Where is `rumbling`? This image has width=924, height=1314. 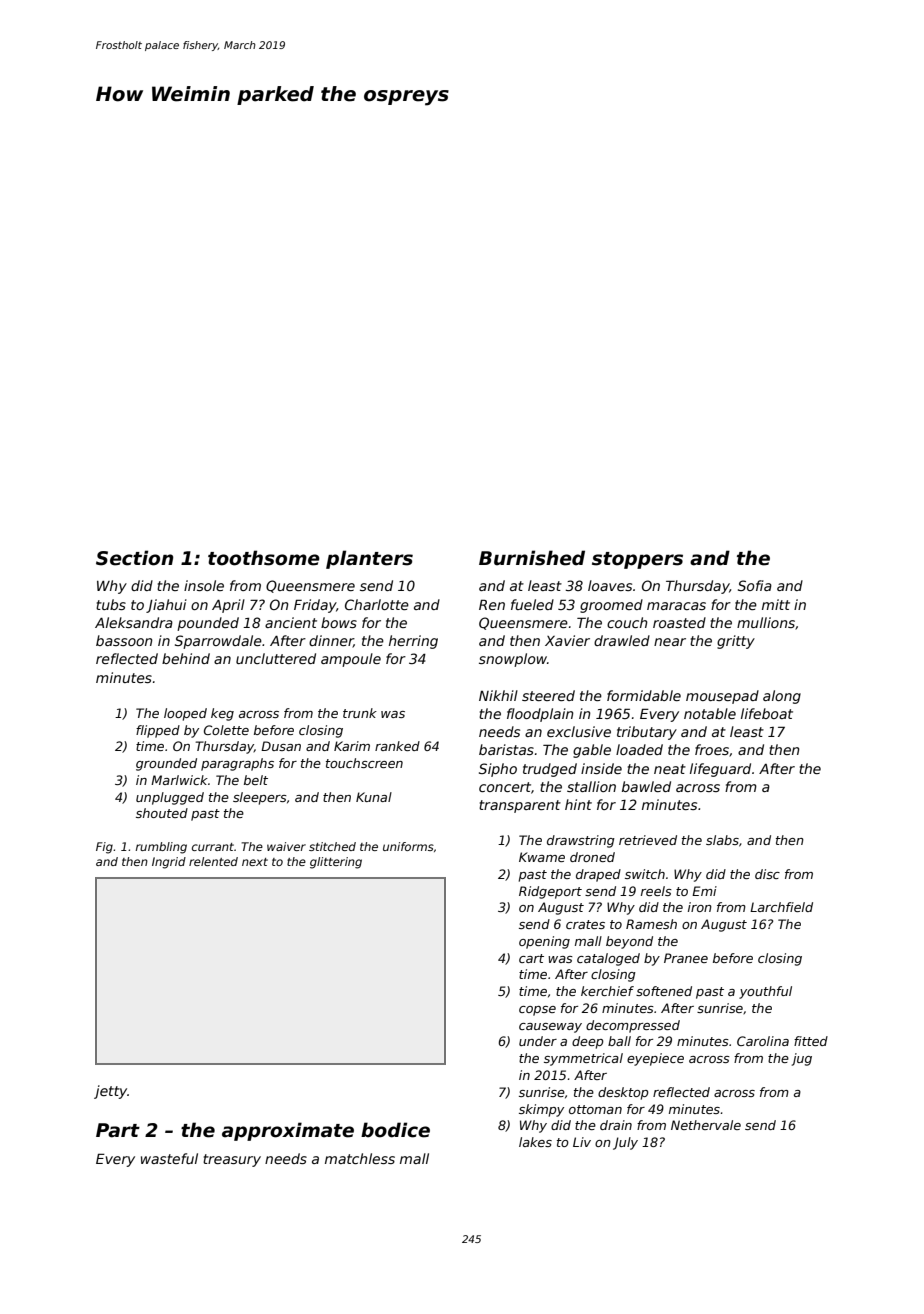
rumbling is located at coordinates (161, 848).
